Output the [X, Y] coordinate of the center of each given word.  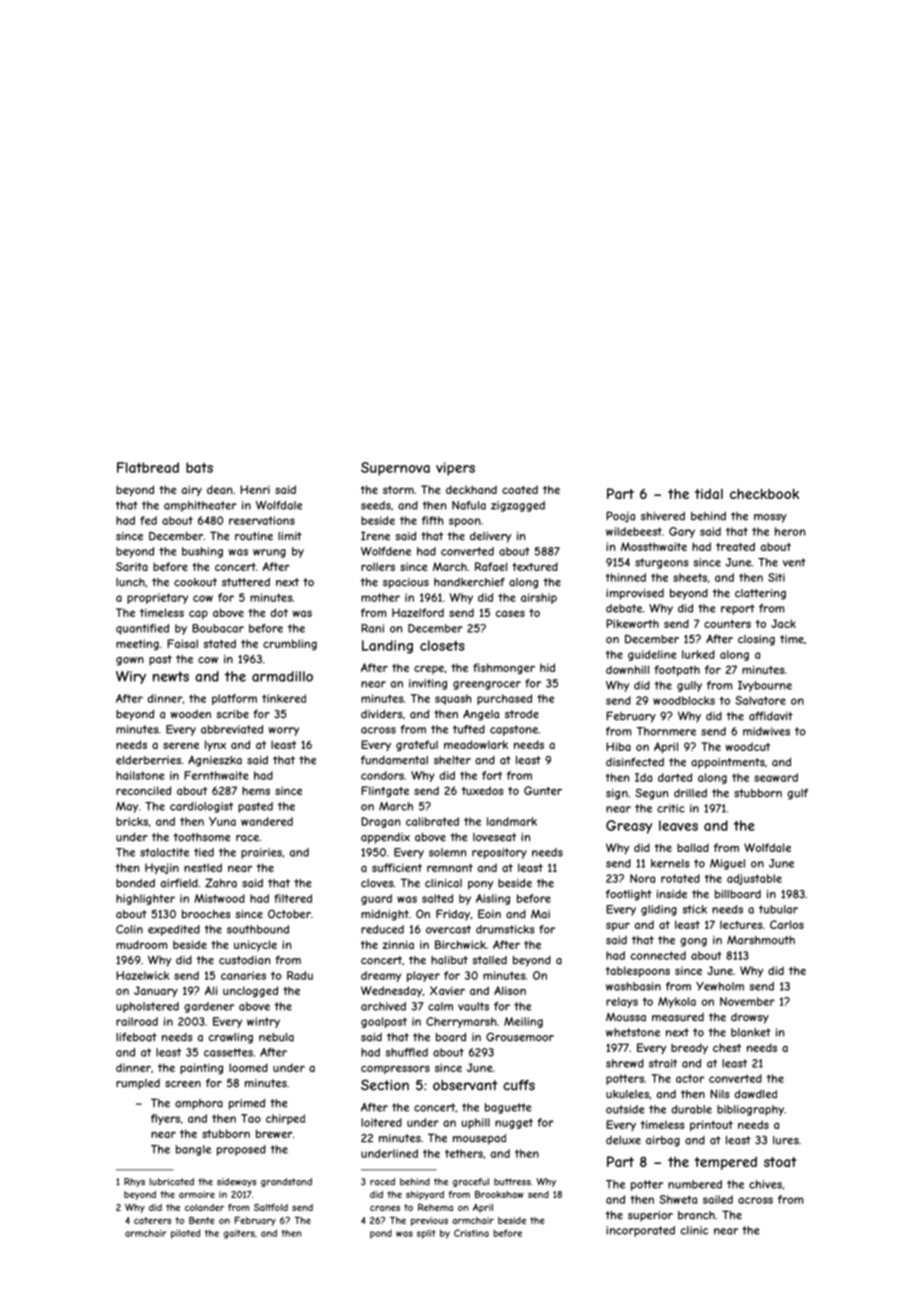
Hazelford [418, 612]
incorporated [640, 1231]
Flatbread [148, 467]
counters [727, 624]
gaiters [239, 1234]
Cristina [471, 1233]
